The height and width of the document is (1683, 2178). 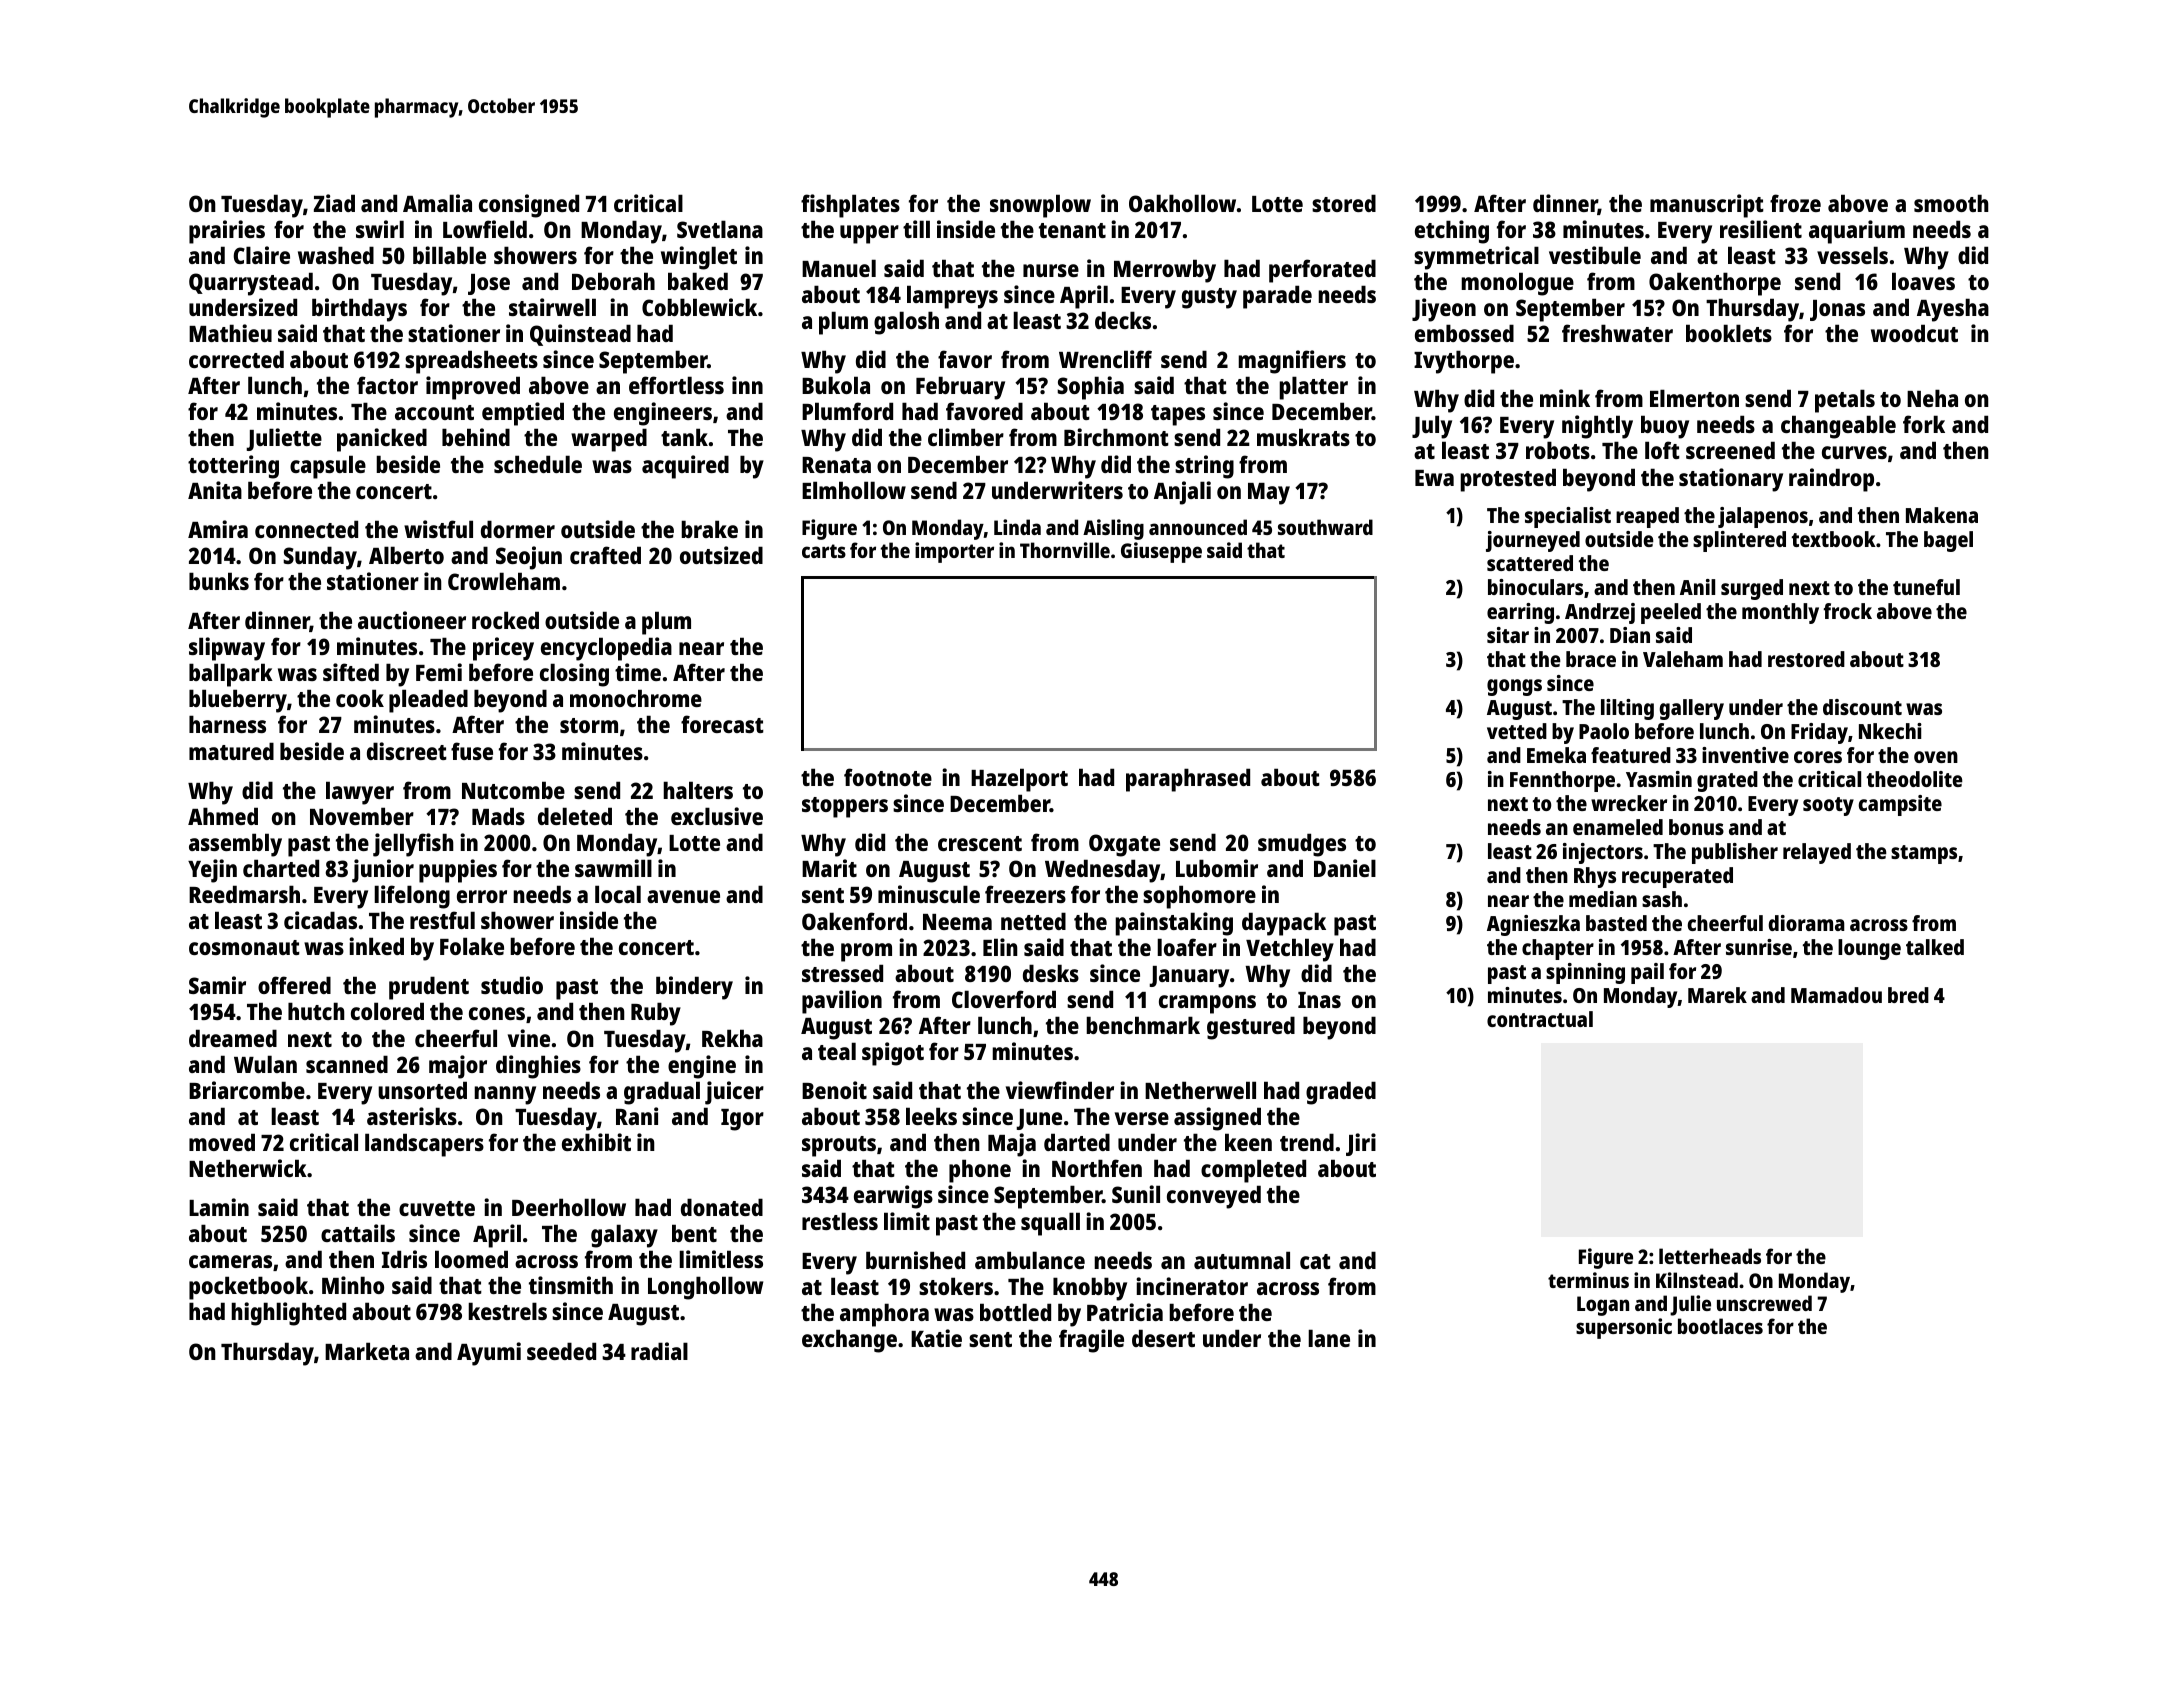 What do you see at coordinates (353, 1285) in the document?
I see `Minho` at bounding box center [353, 1285].
